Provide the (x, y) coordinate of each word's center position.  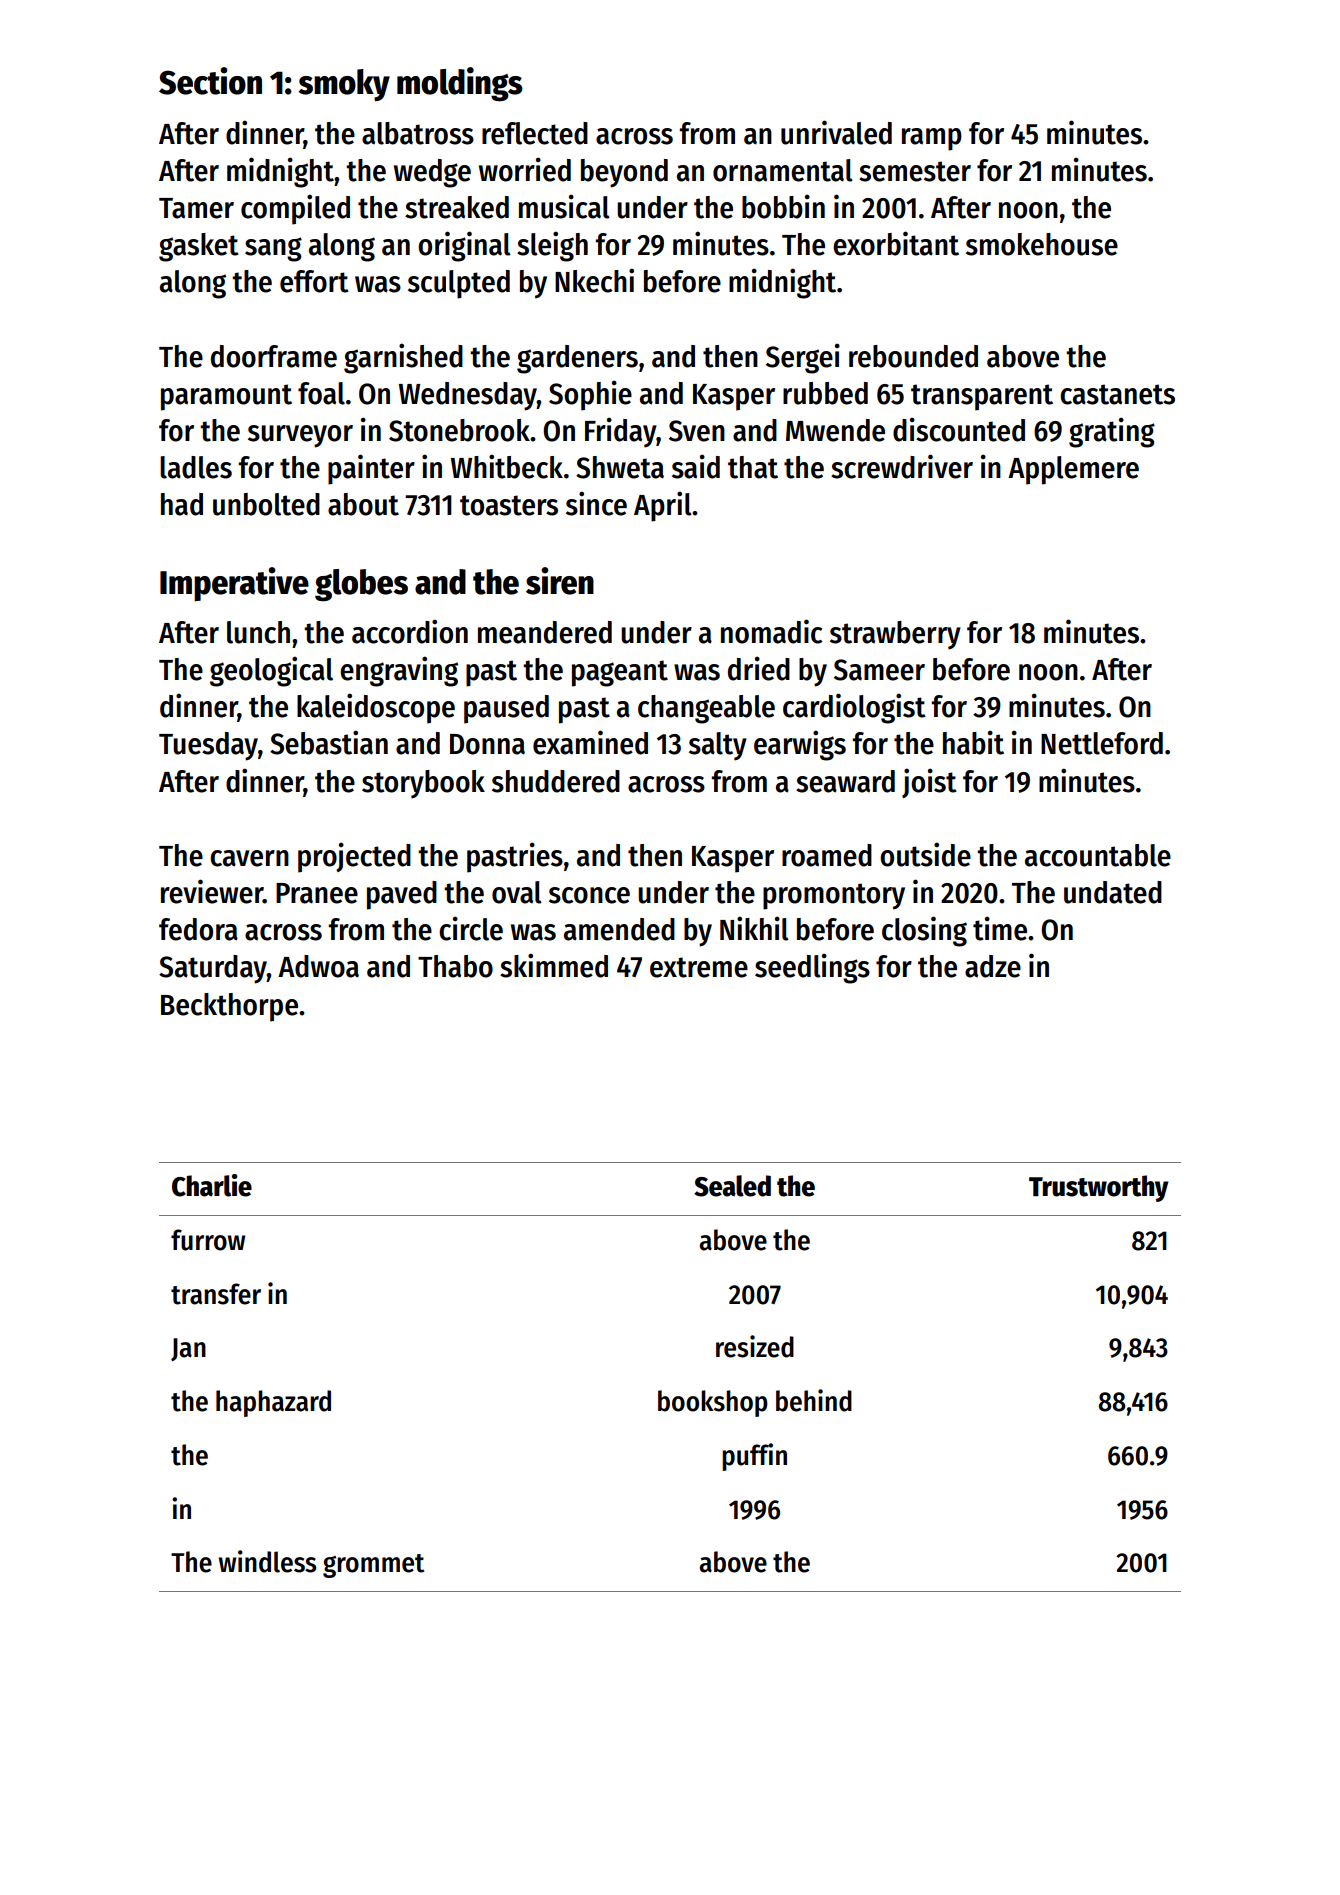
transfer (216, 1294)
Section (210, 81)
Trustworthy (1099, 1188)
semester (915, 171)
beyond (624, 173)
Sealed (732, 1186)
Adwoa (318, 966)
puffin (754, 1457)
